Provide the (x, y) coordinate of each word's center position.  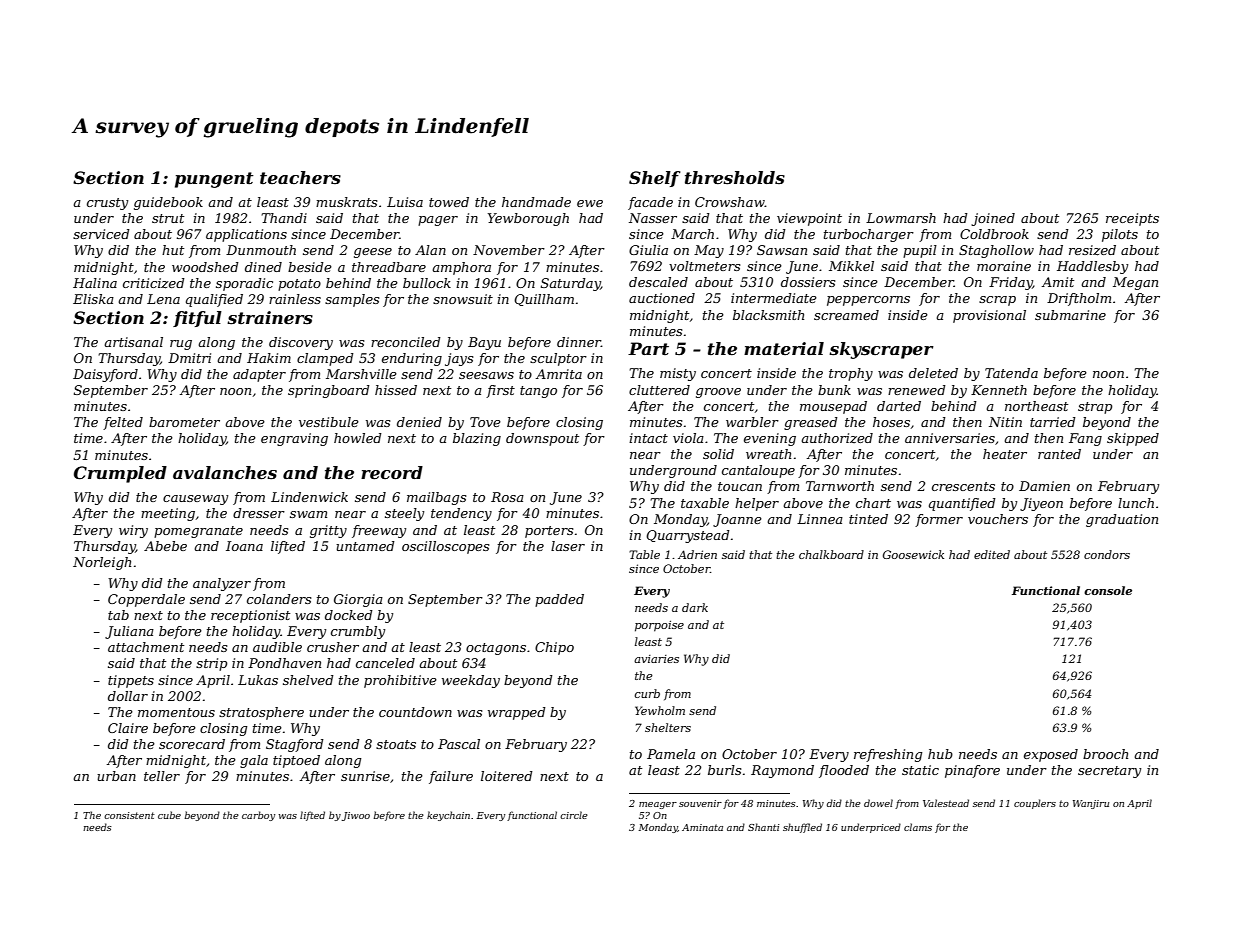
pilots (1120, 235)
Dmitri (189, 358)
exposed (1051, 755)
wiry (133, 531)
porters (549, 532)
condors (1107, 554)
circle (574, 815)
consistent (129, 815)
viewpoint (809, 219)
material (784, 348)
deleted (933, 373)
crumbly (358, 632)
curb (647, 693)
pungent (214, 180)
